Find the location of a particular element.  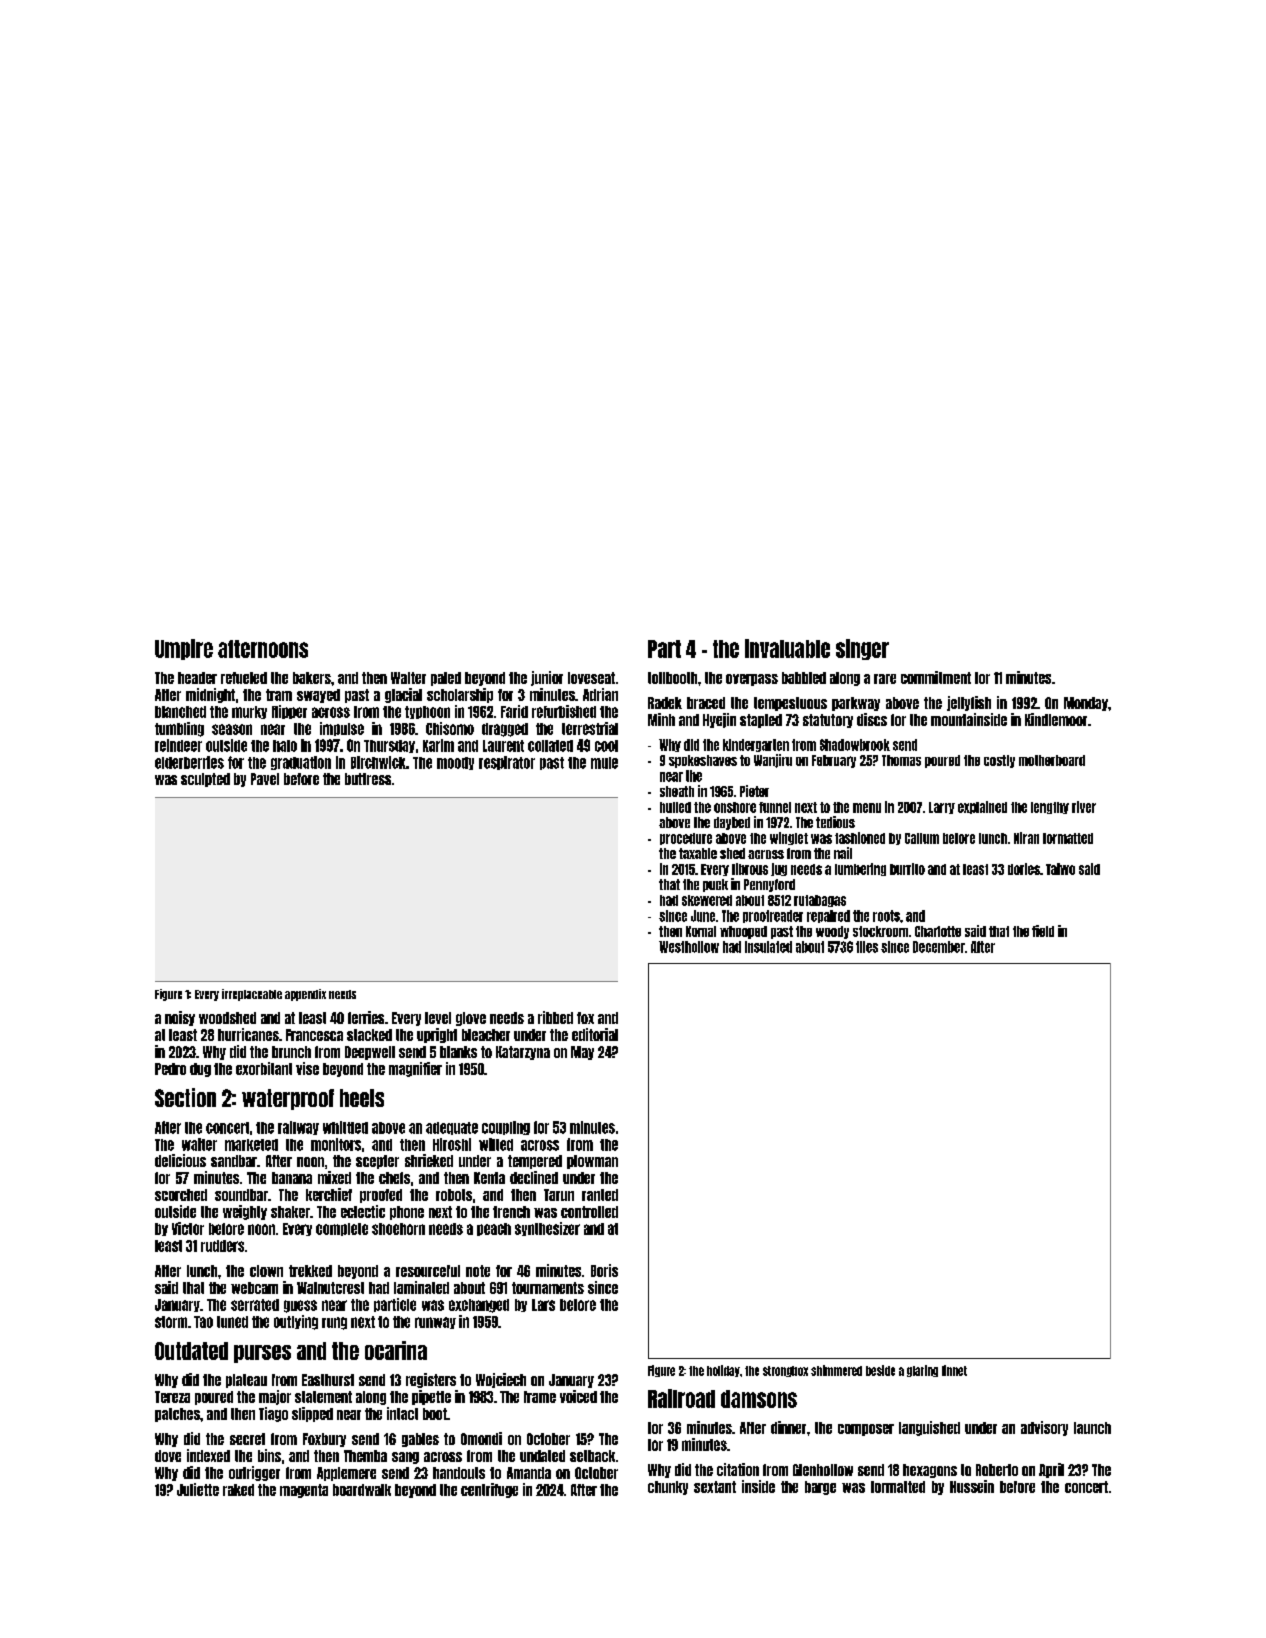

barge is located at coordinates (820, 1488).
